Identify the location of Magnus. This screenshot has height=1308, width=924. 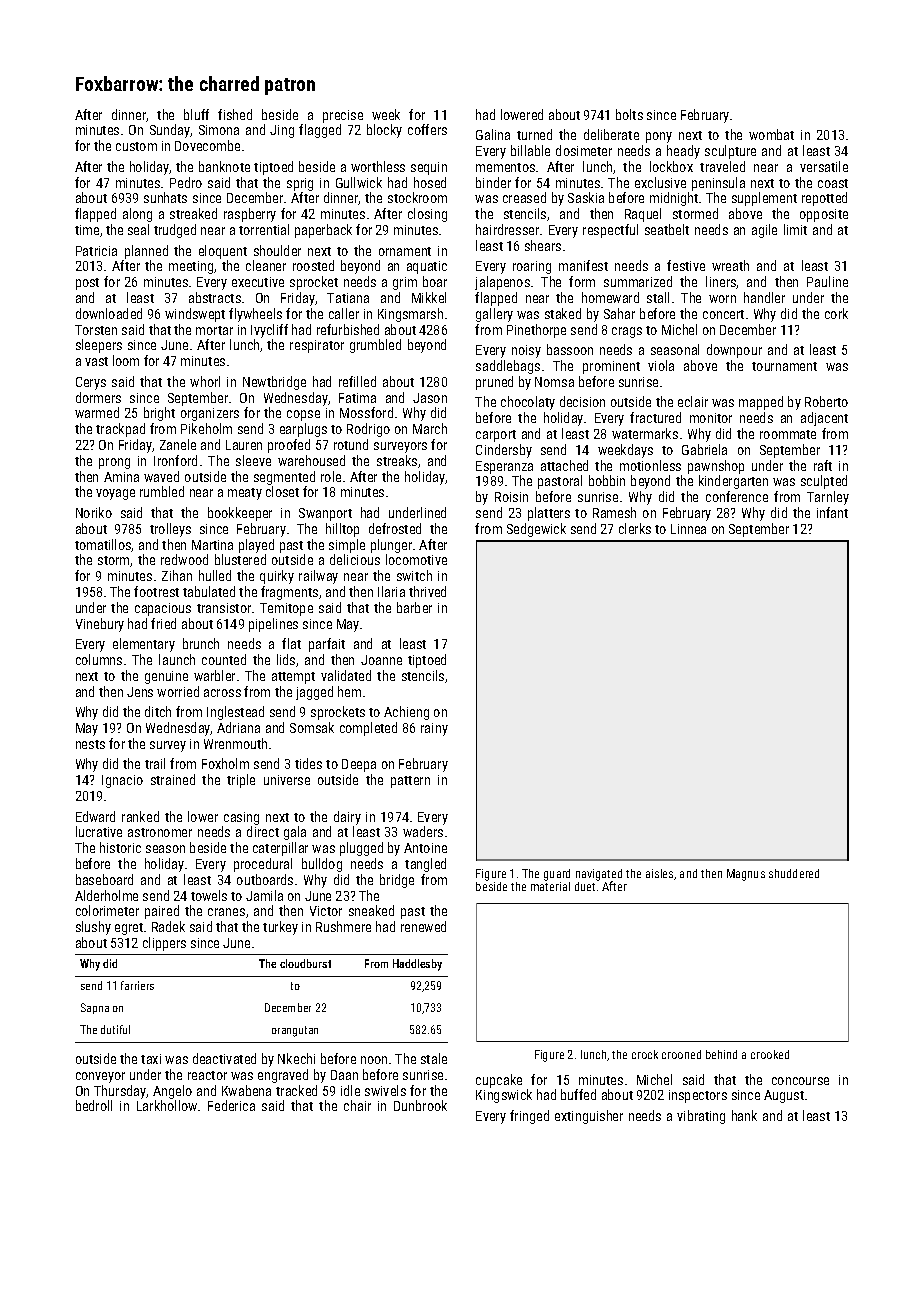
(746, 875).
